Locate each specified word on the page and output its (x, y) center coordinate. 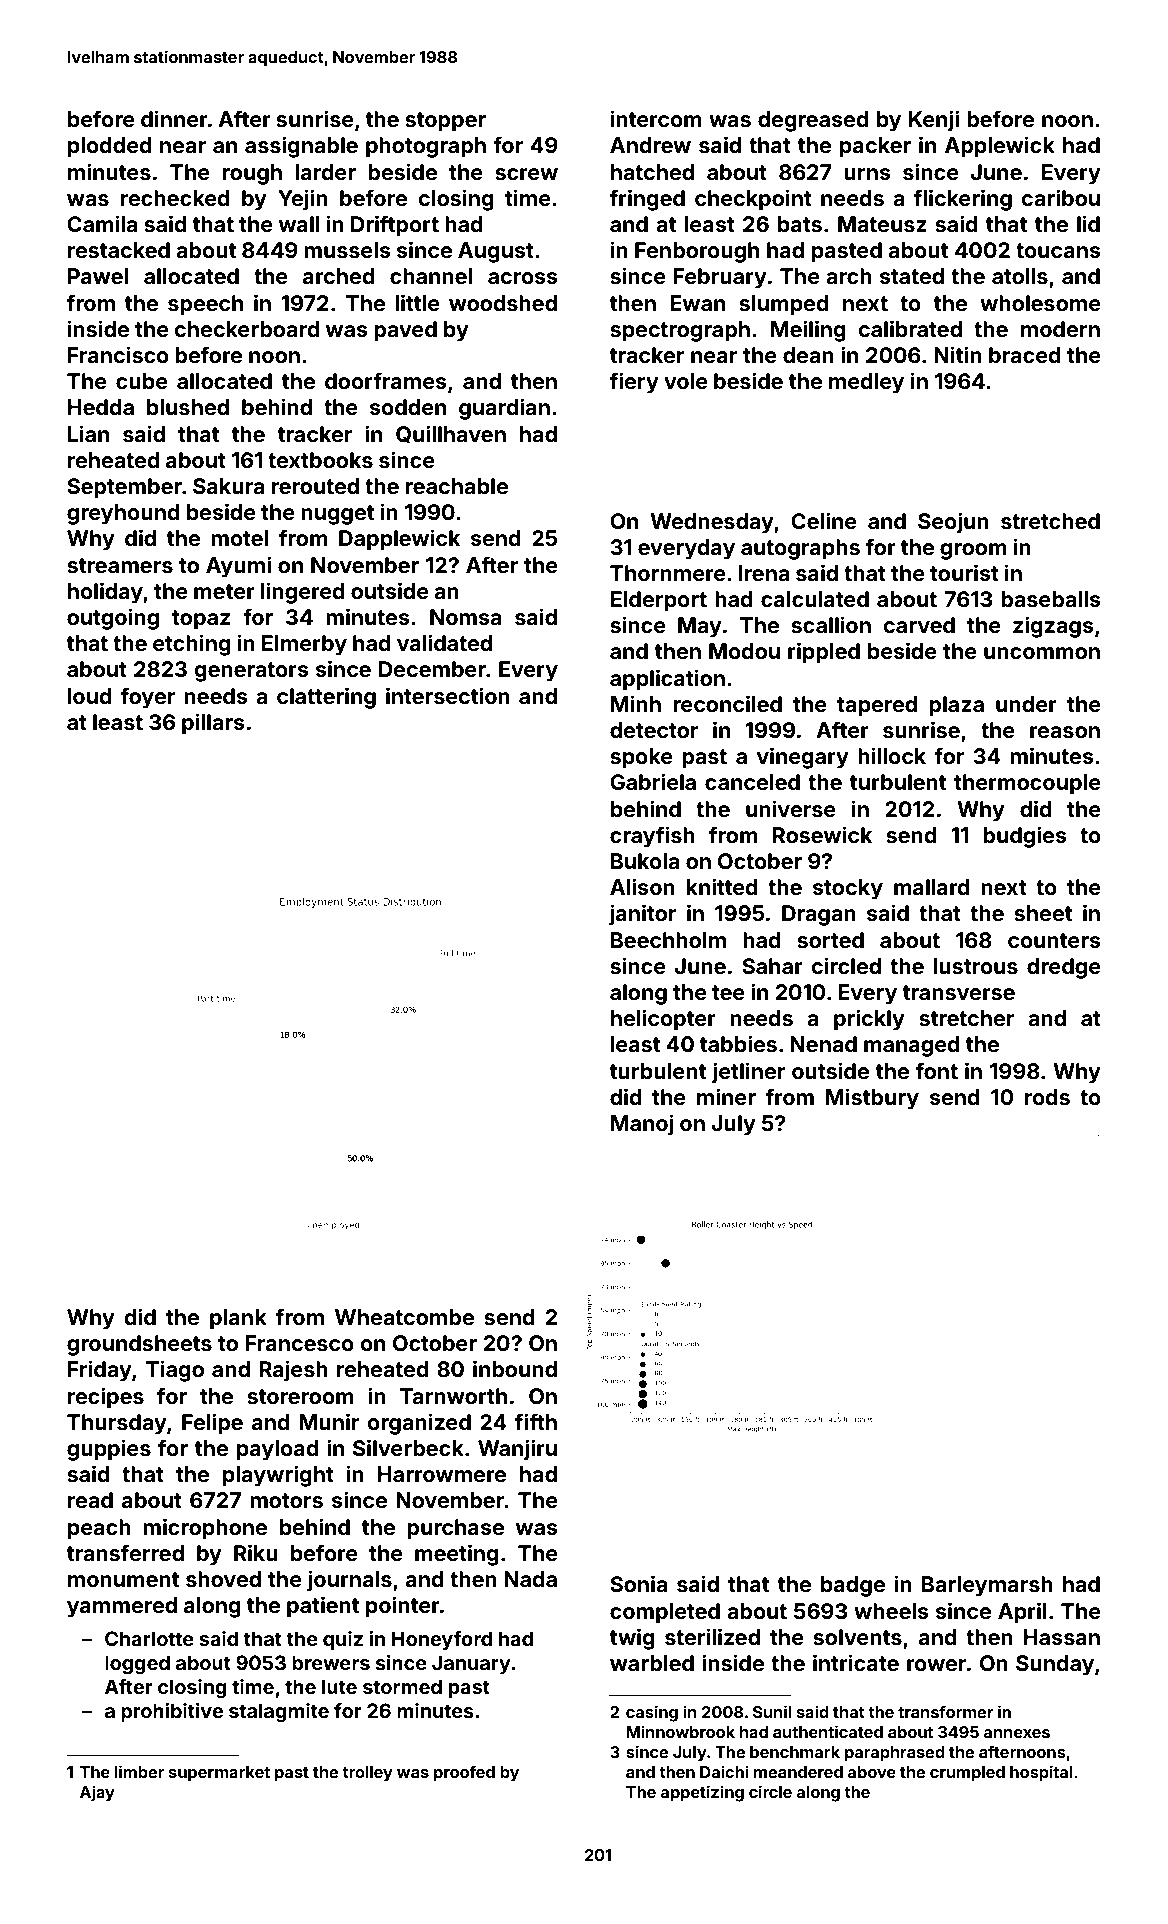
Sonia (638, 1583)
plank (238, 1319)
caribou (1061, 197)
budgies (1025, 837)
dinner (174, 118)
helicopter (663, 1020)
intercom (656, 118)
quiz (343, 1640)
